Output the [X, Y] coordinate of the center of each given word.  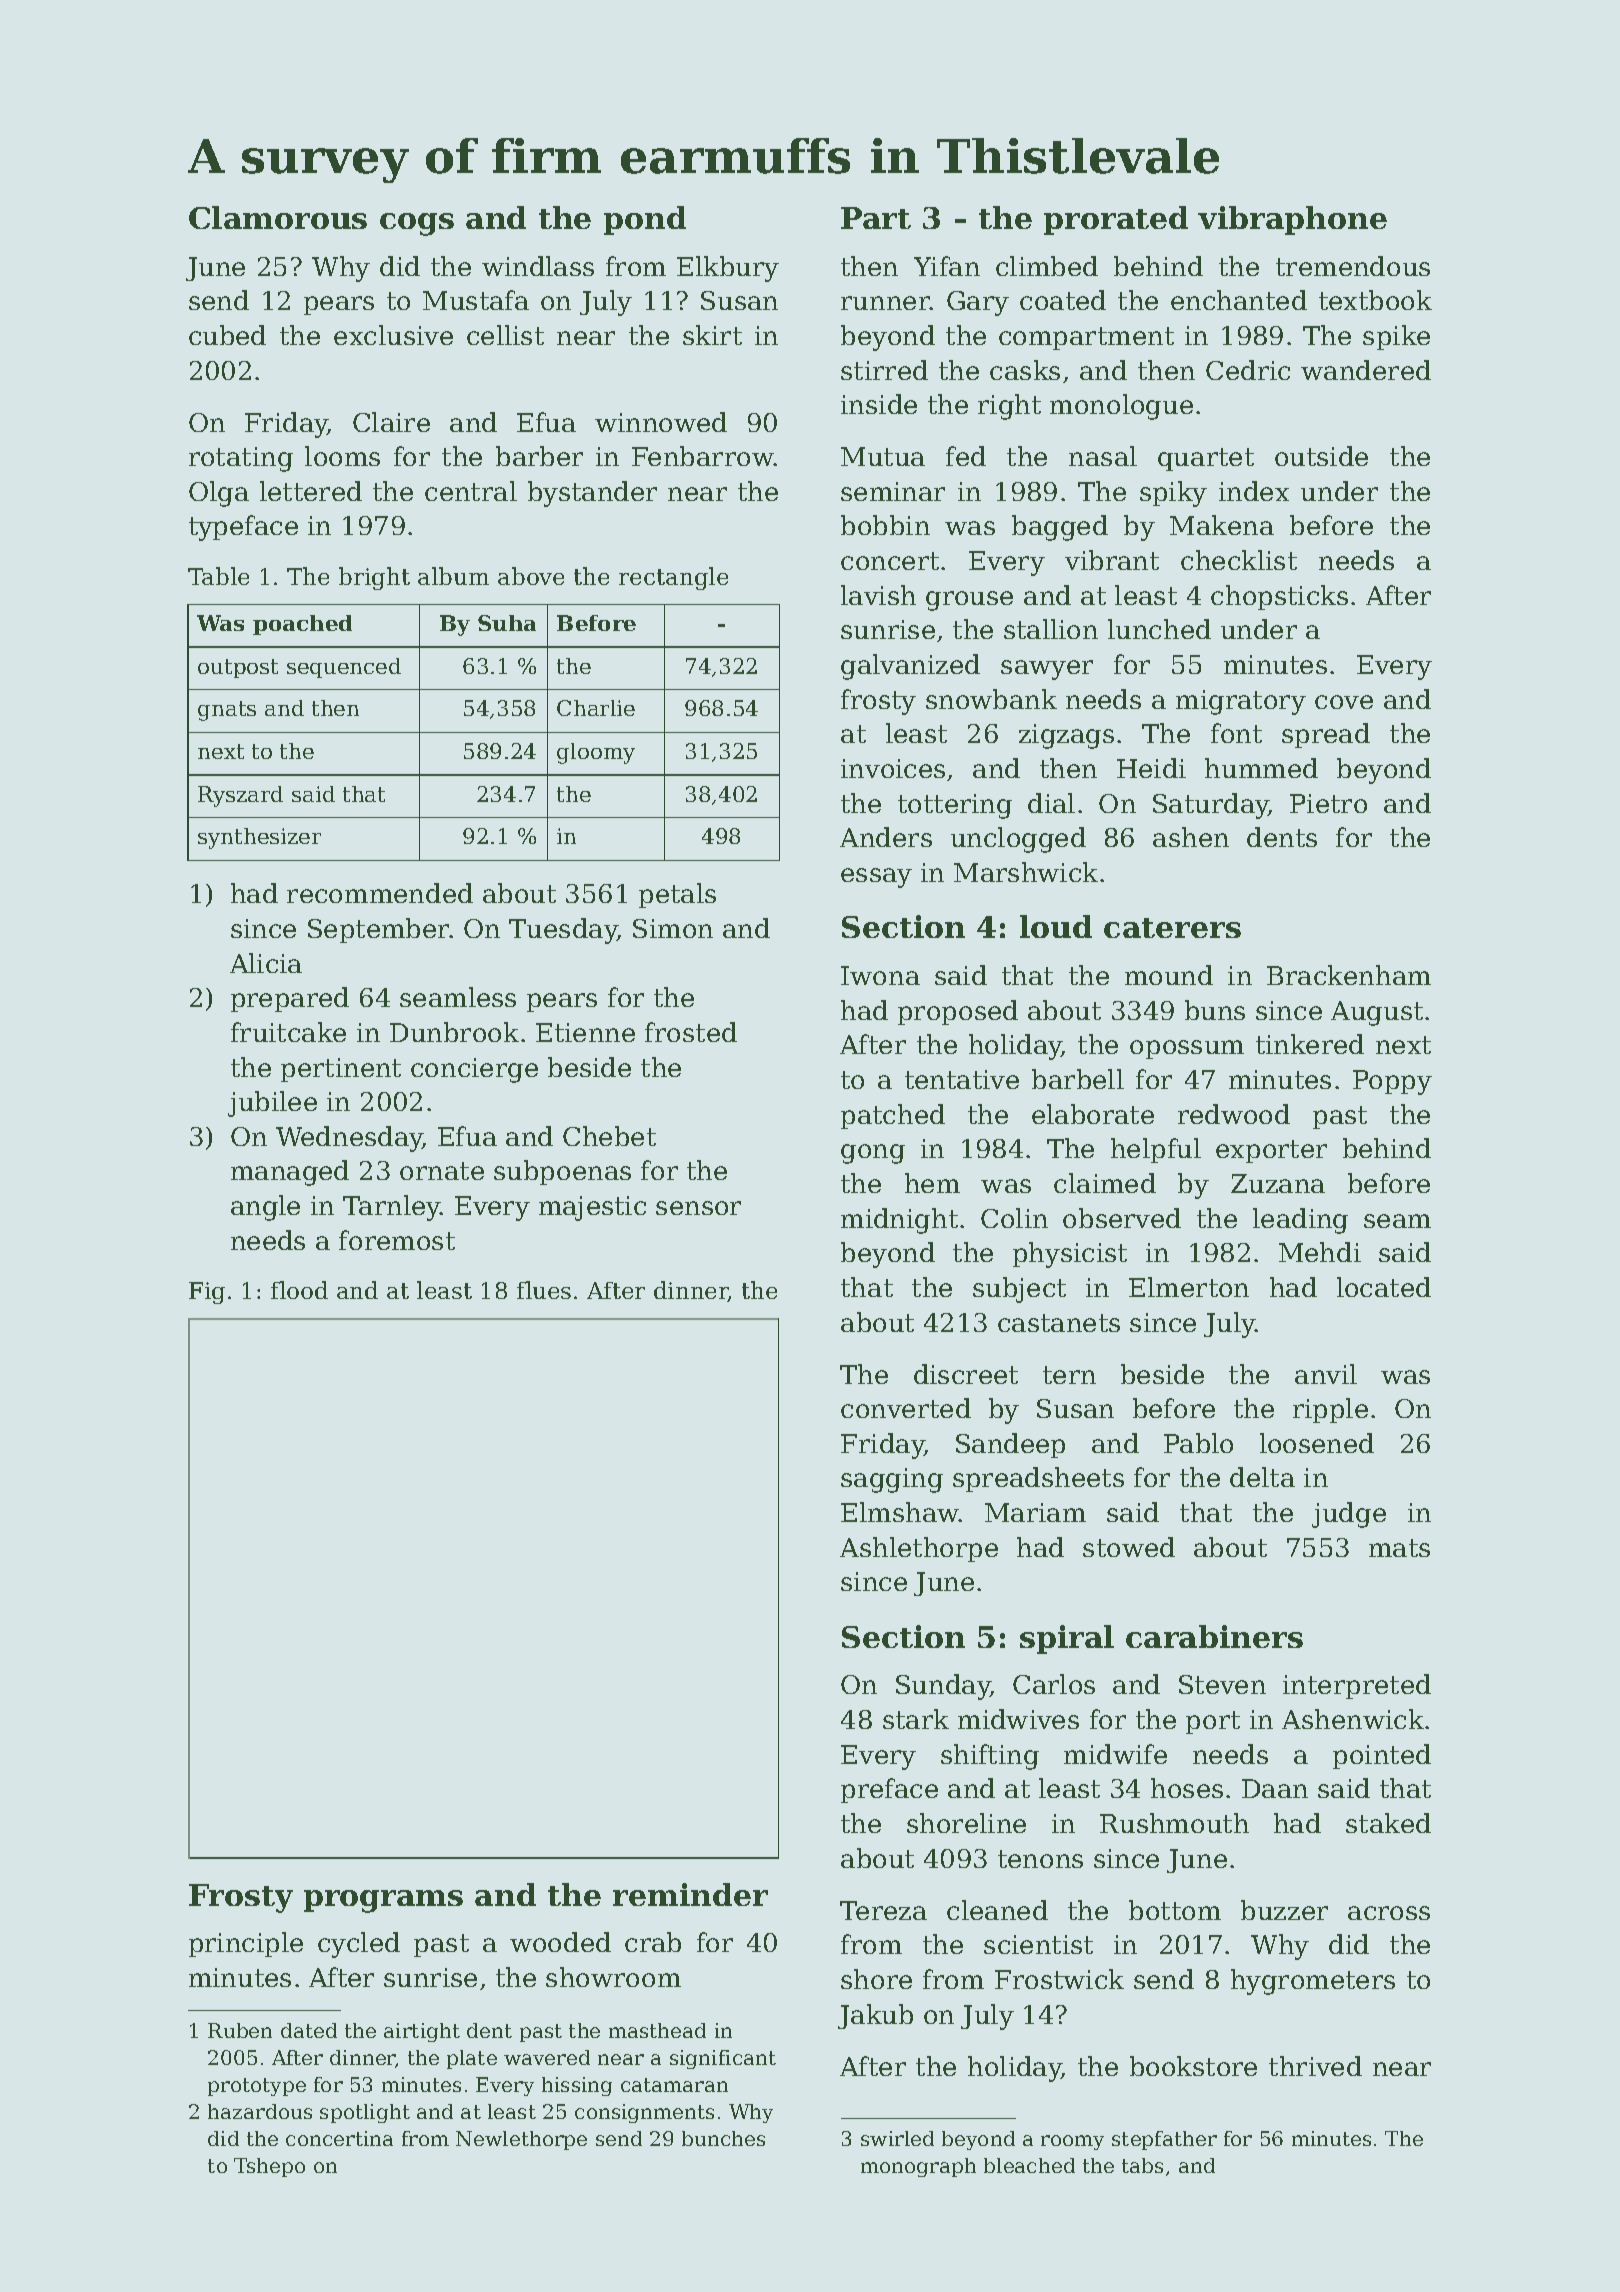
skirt [712, 335]
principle [246, 1944]
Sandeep [1010, 1445]
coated [1063, 300]
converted [906, 1408]
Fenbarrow [703, 456]
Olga [219, 494]
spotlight [365, 2113]
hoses [1187, 1788]
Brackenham [1349, 975]
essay [876, 878]
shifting [990, 1757]
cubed [227, 335]
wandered [1366, 370]
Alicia [266, 963]
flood [299, 1290]
